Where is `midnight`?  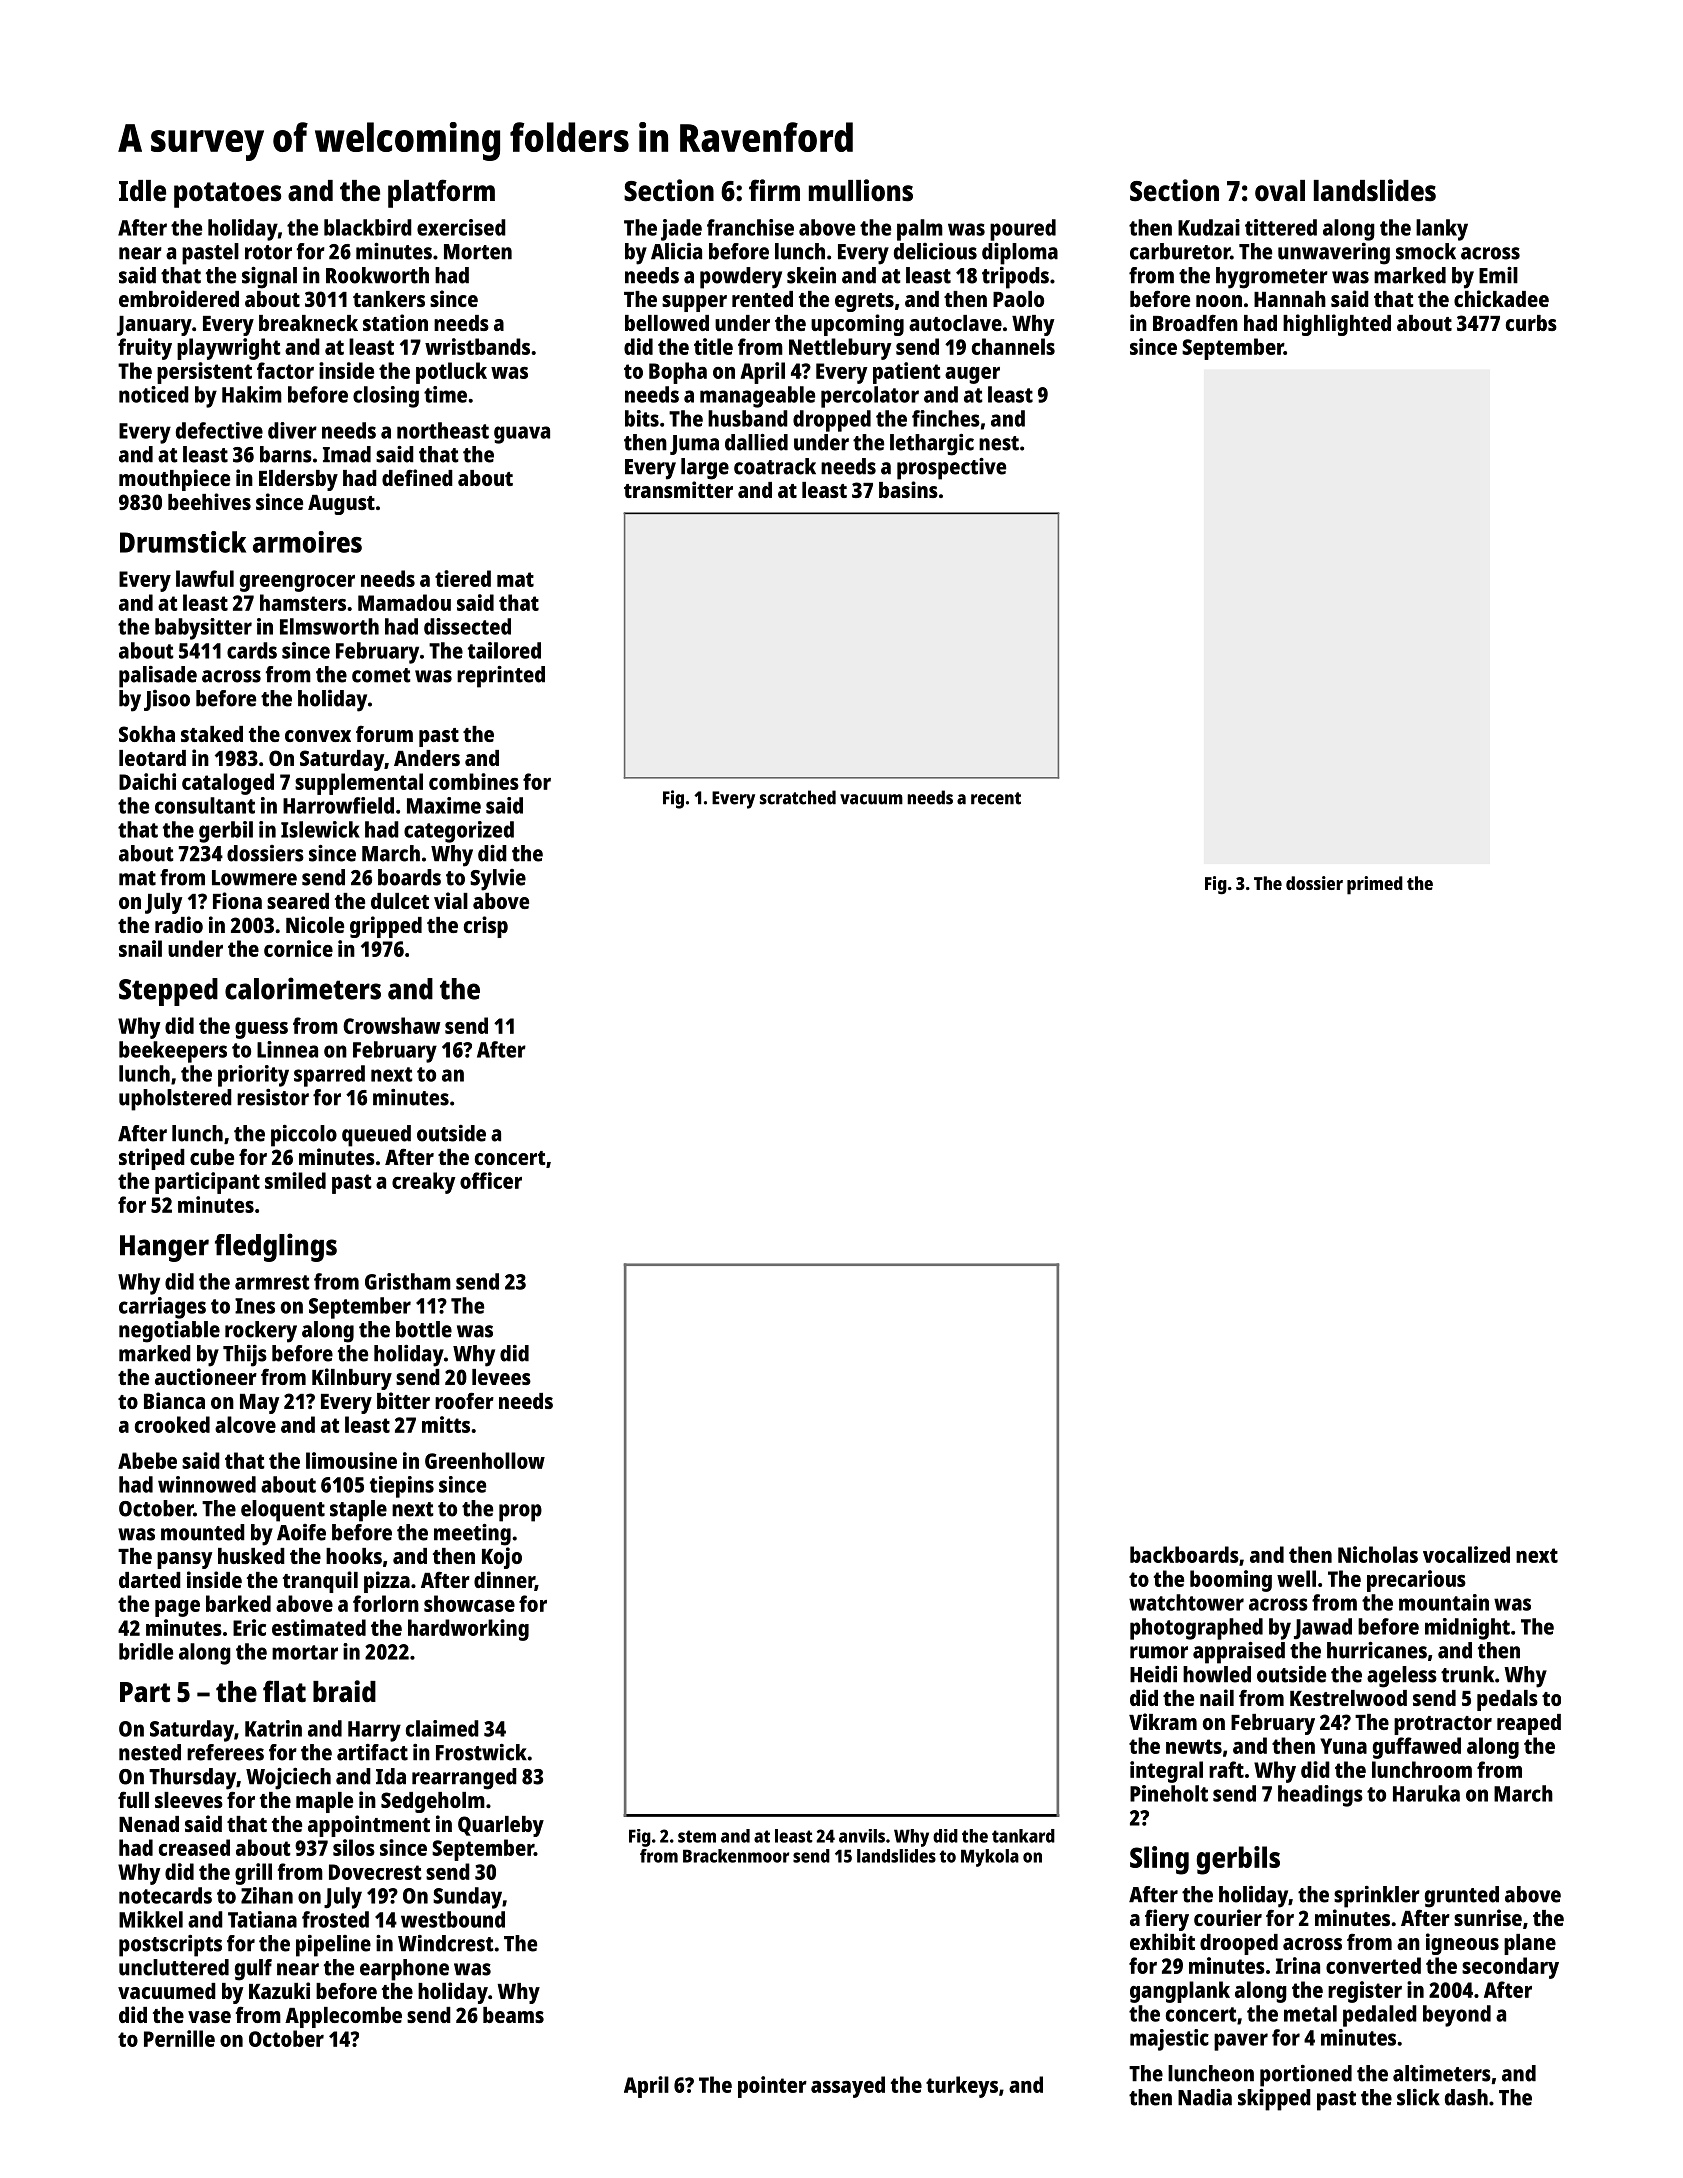
midnight is located at coordinates (1467, 1629).
